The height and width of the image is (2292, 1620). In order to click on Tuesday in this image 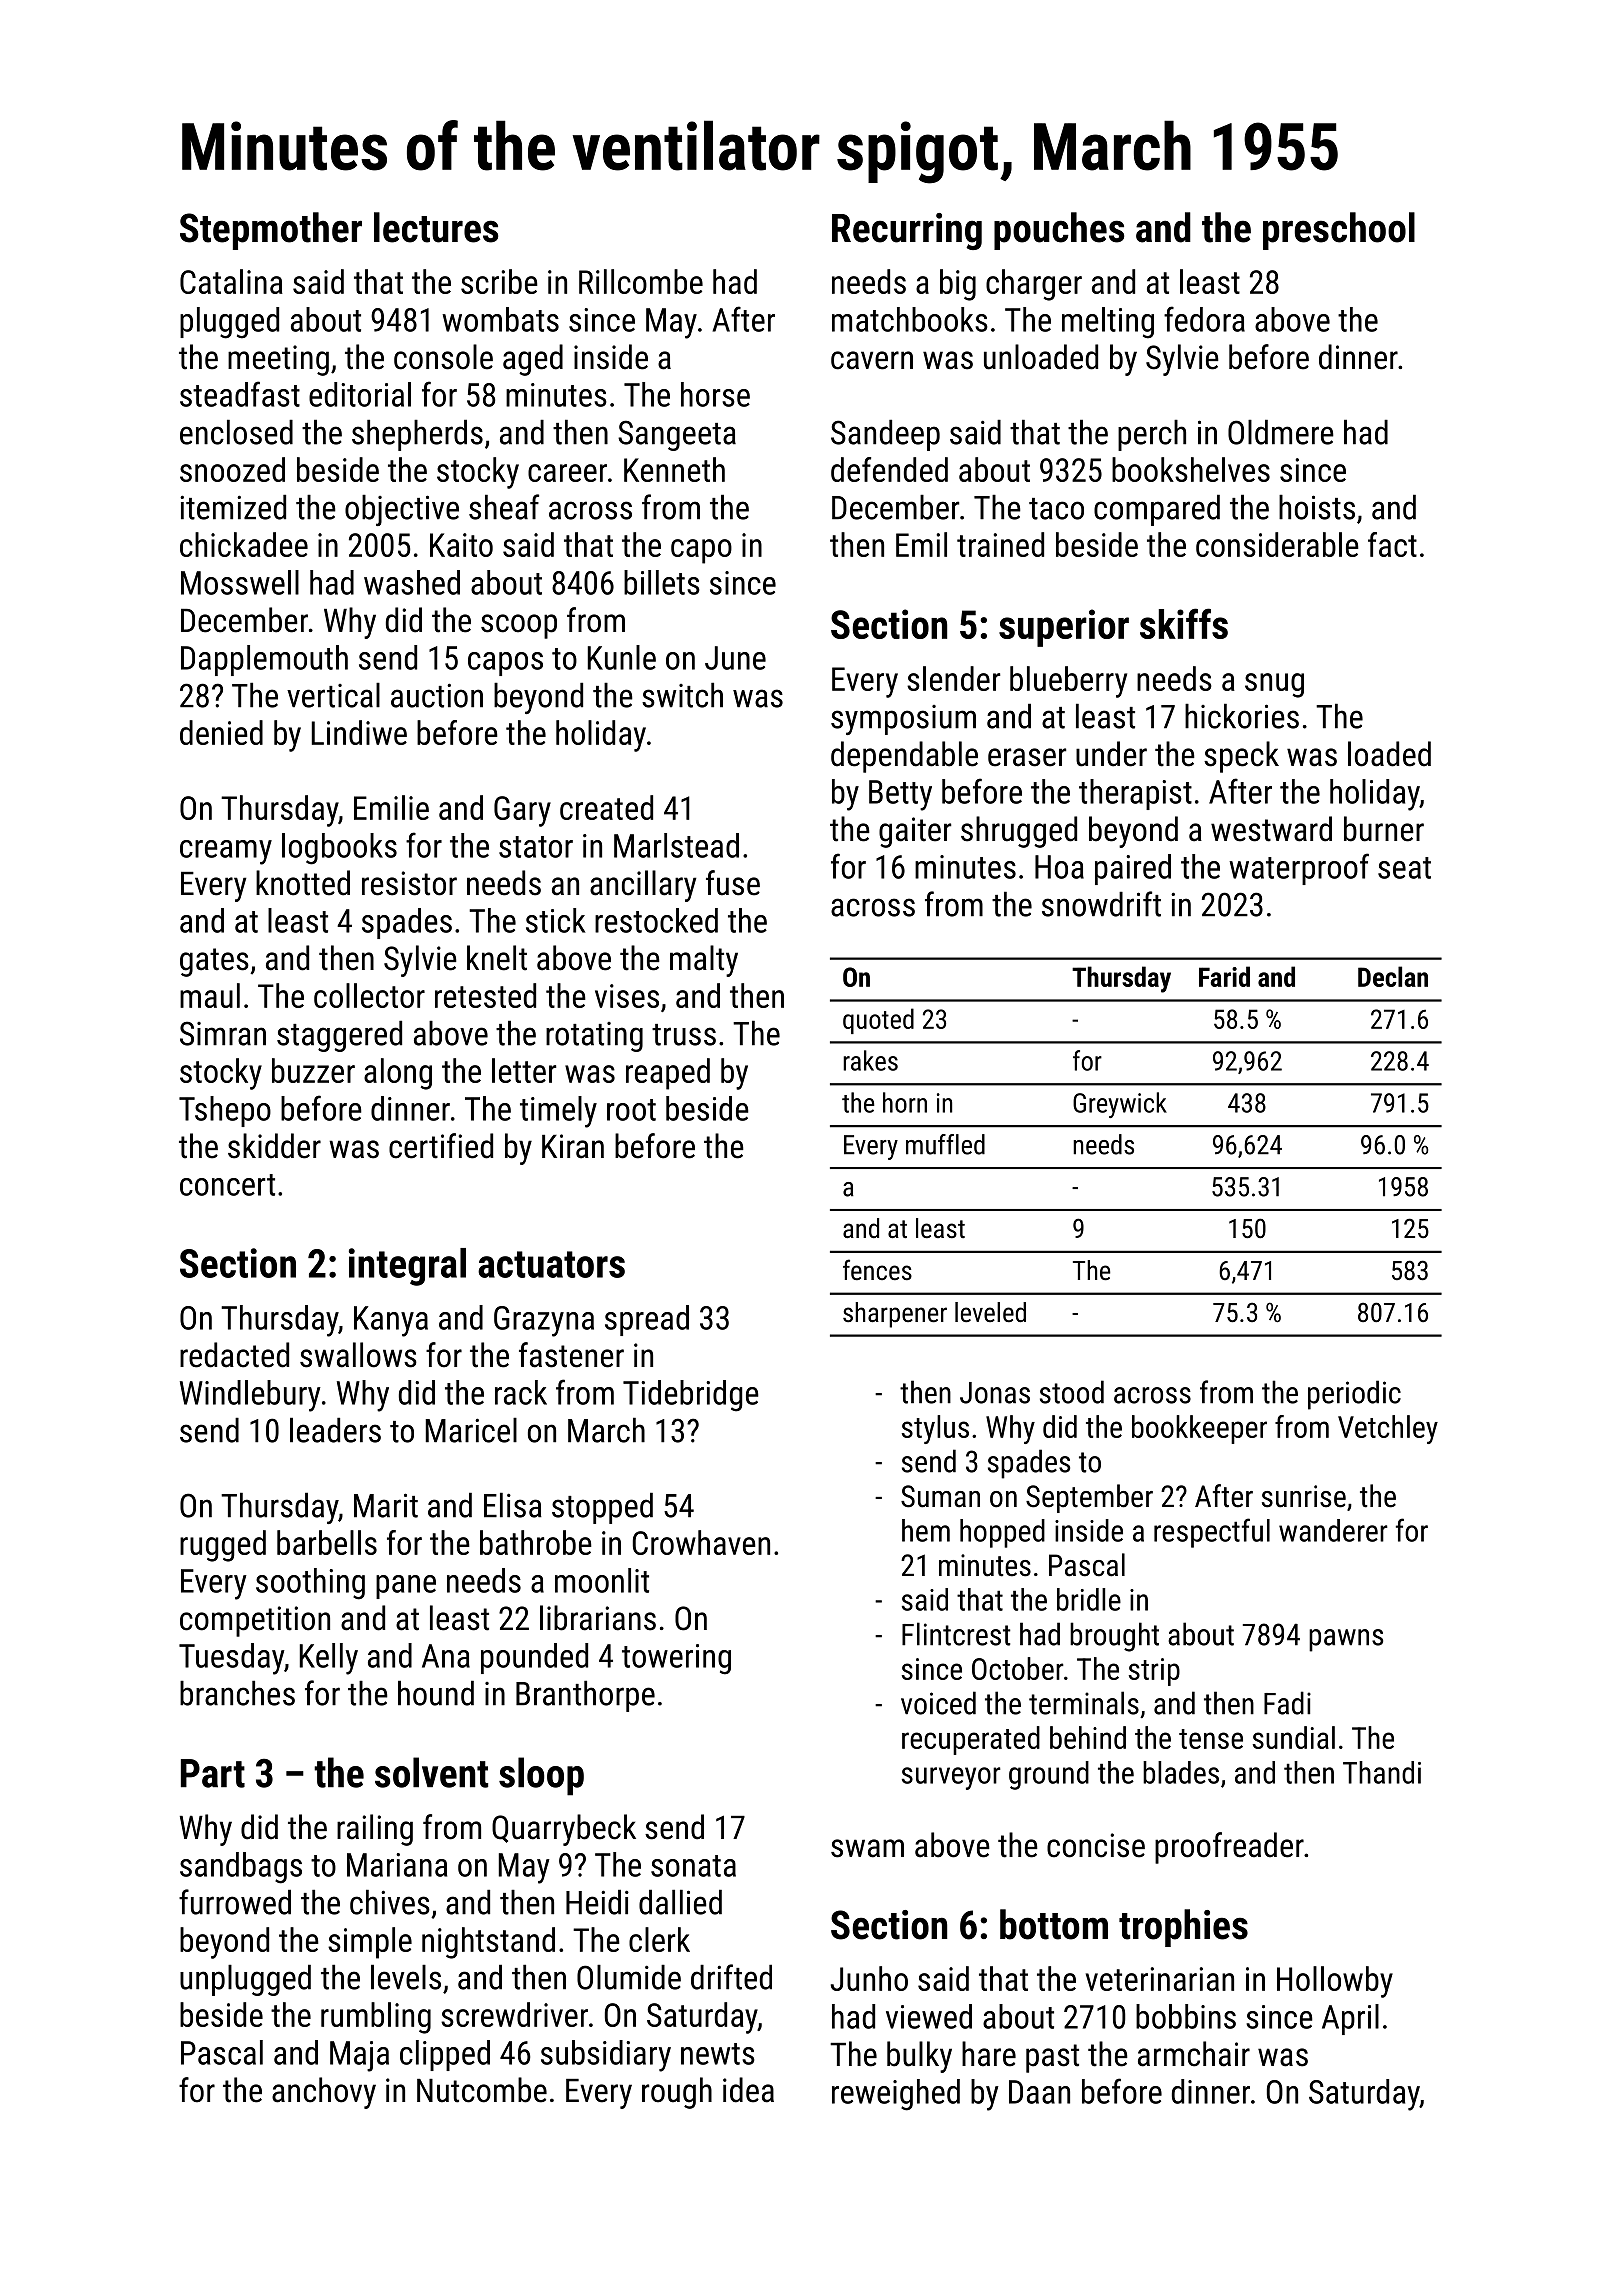, I will do `click(231, 1659)`.
